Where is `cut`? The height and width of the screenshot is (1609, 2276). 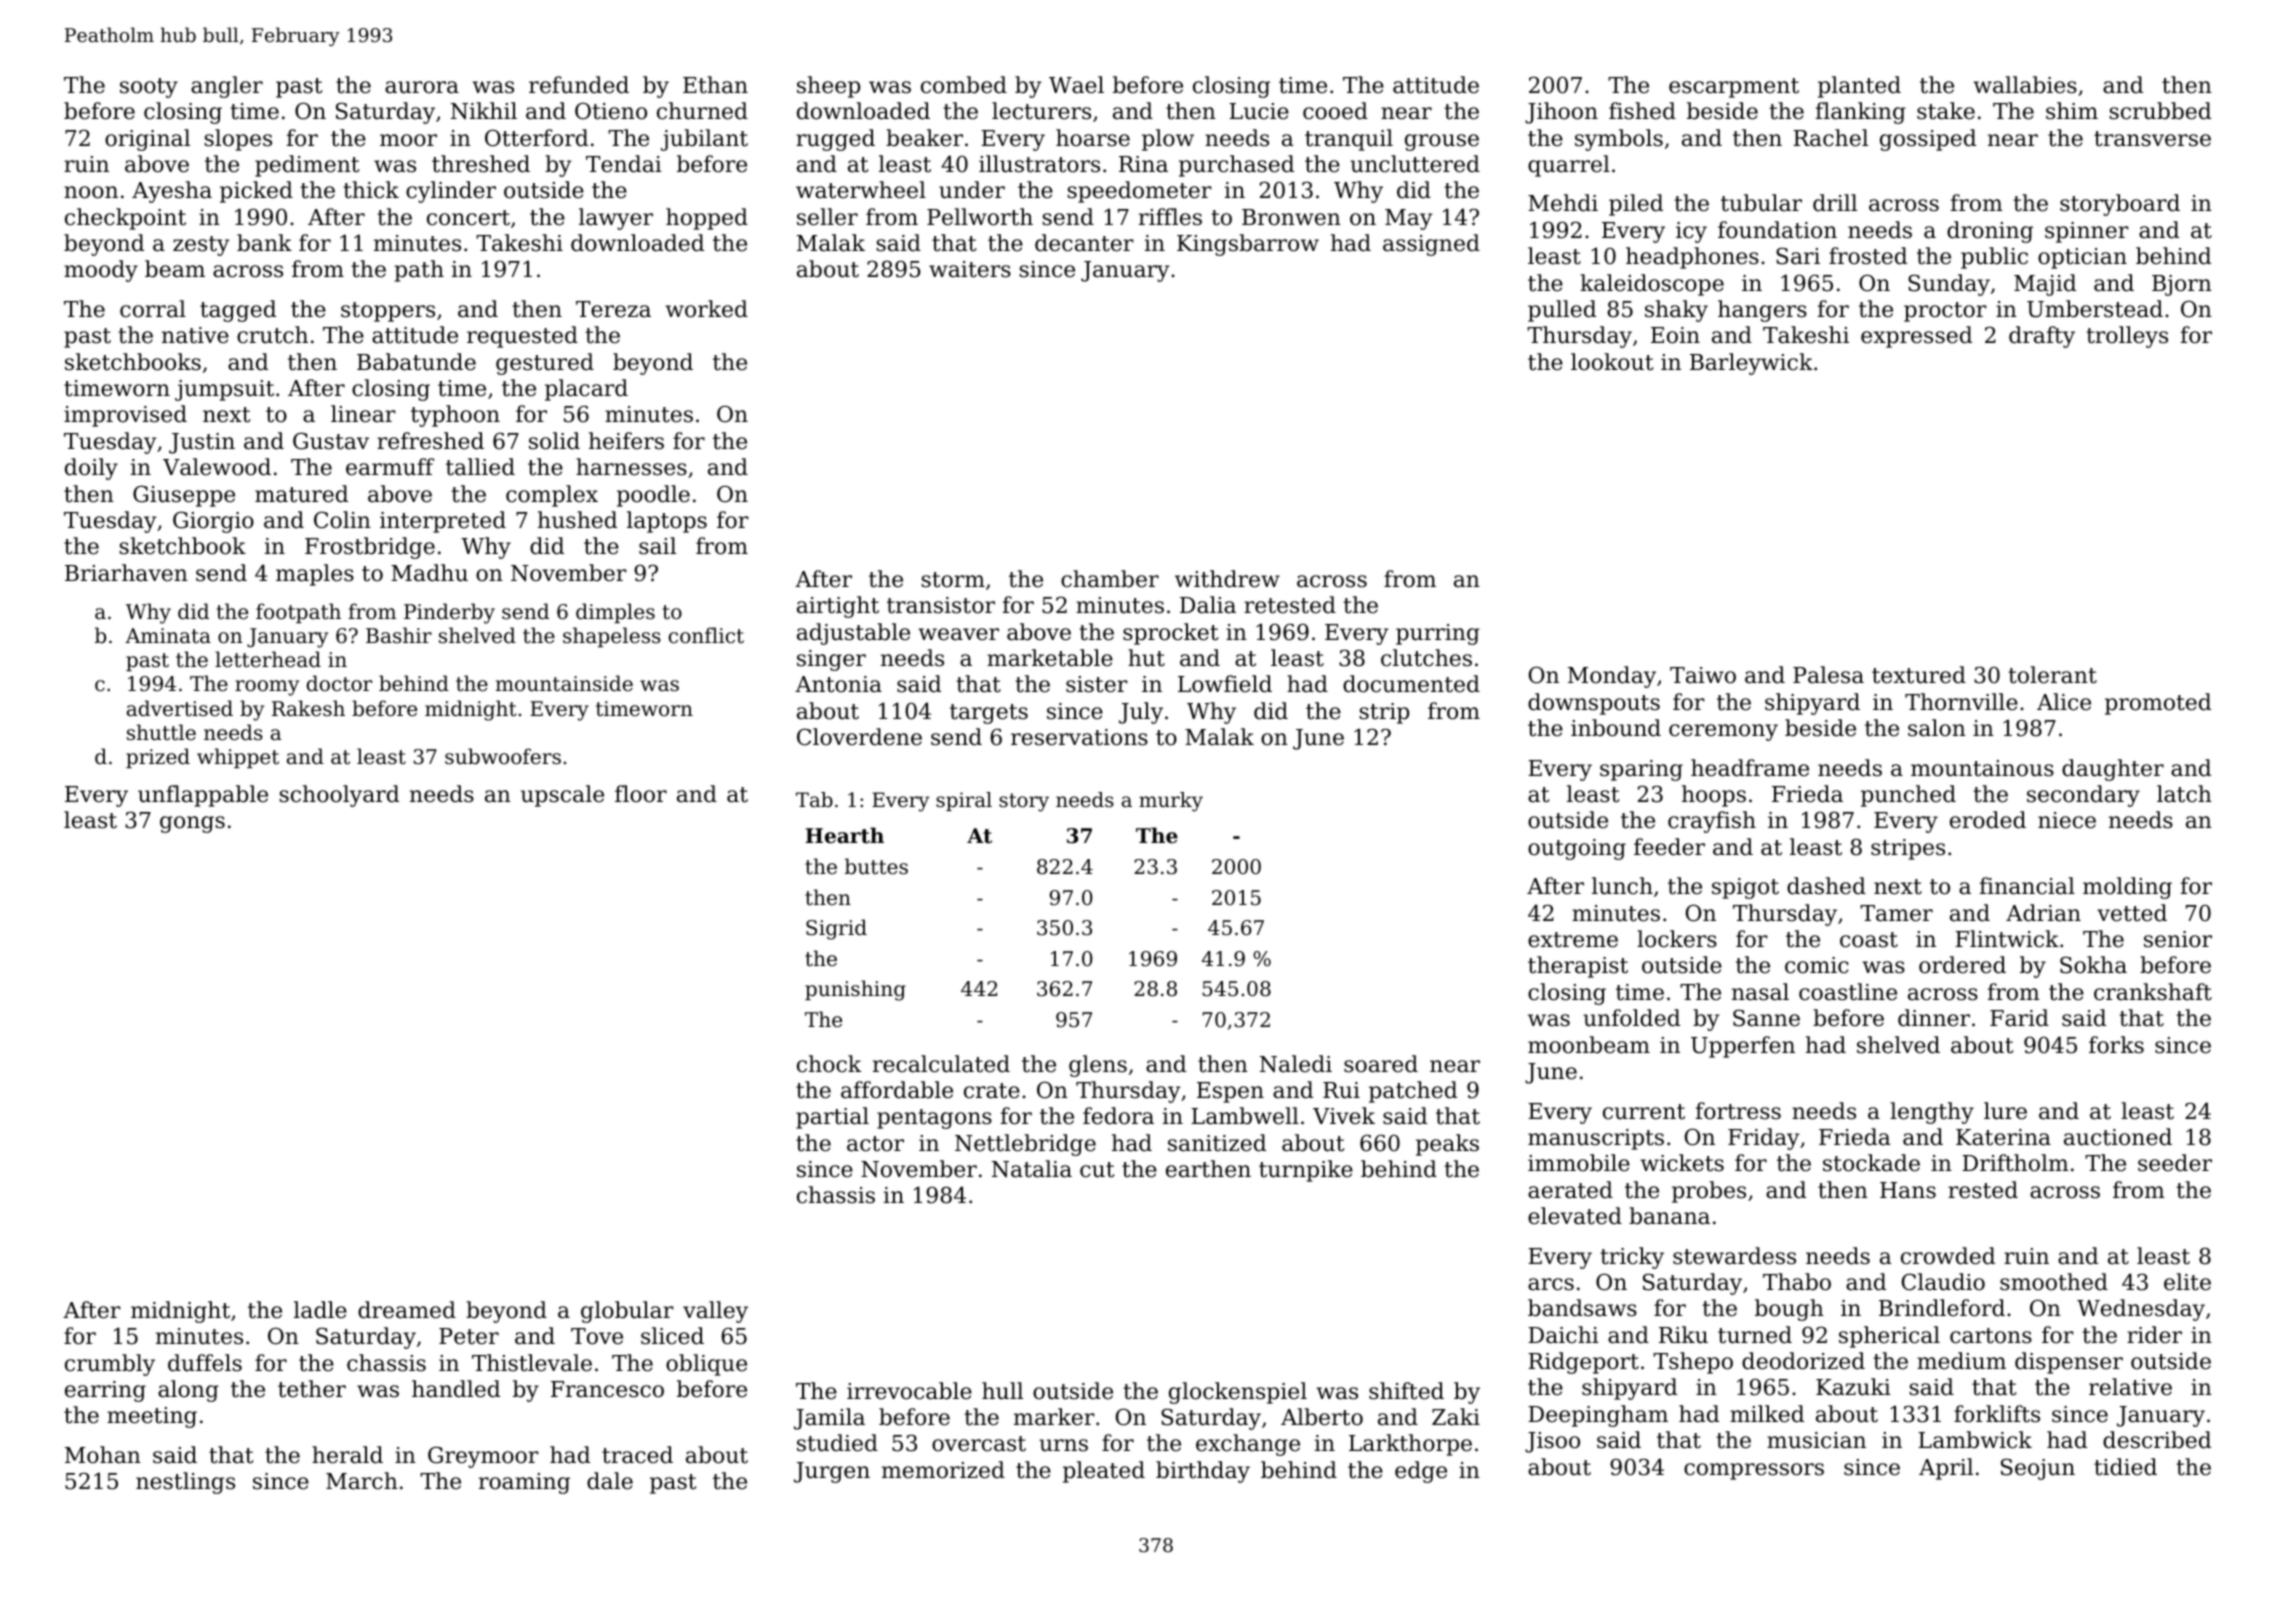
cut is located at coordinates (1097, 1170).
